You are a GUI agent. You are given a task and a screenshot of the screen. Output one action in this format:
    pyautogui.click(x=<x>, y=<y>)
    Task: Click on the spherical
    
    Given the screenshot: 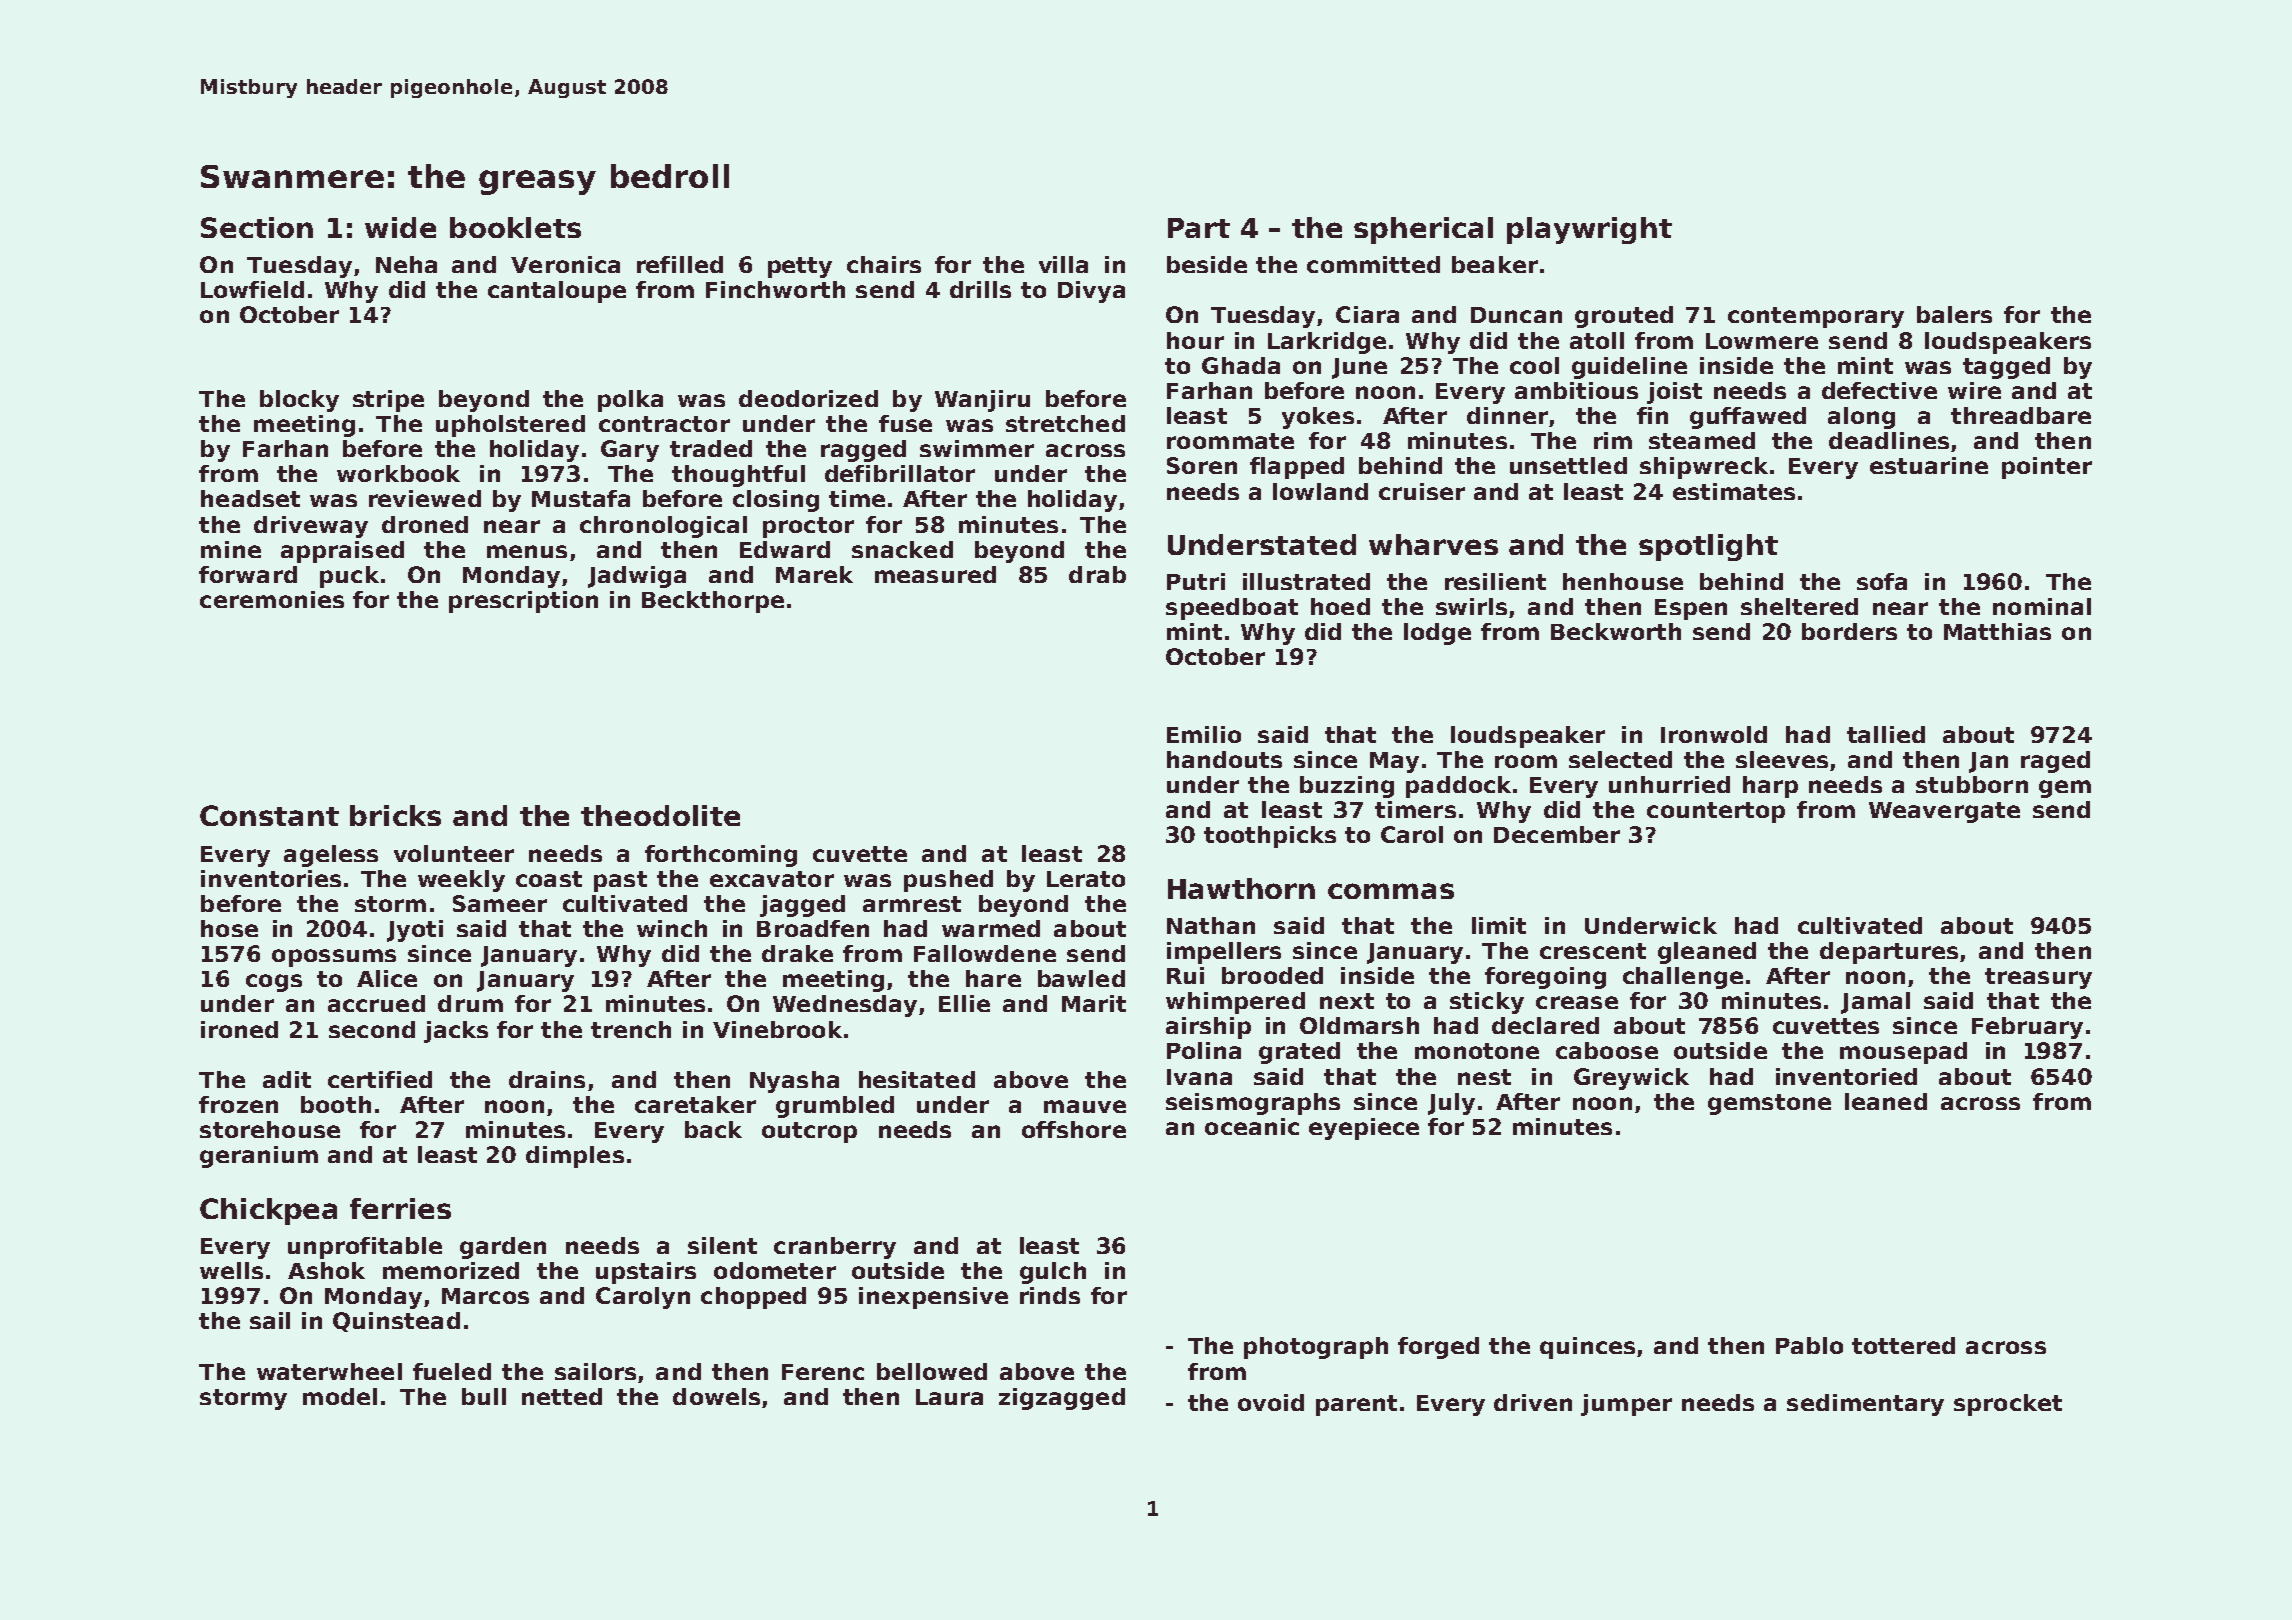 What is the action you would take?
    pyautogui.click(x=1423, y=230)
